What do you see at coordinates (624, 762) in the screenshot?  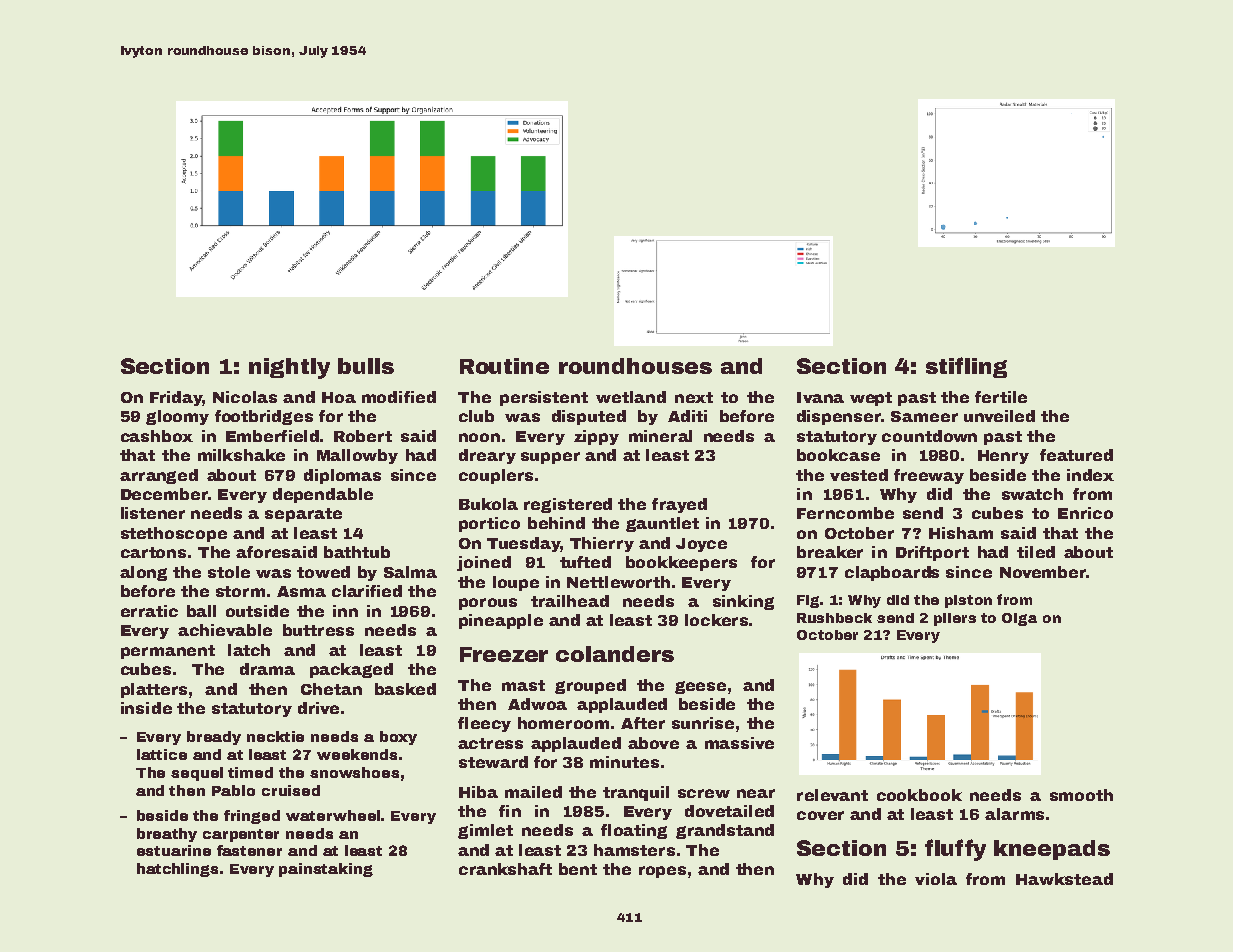 I see `minutes` at bounding box center [624, 762].
